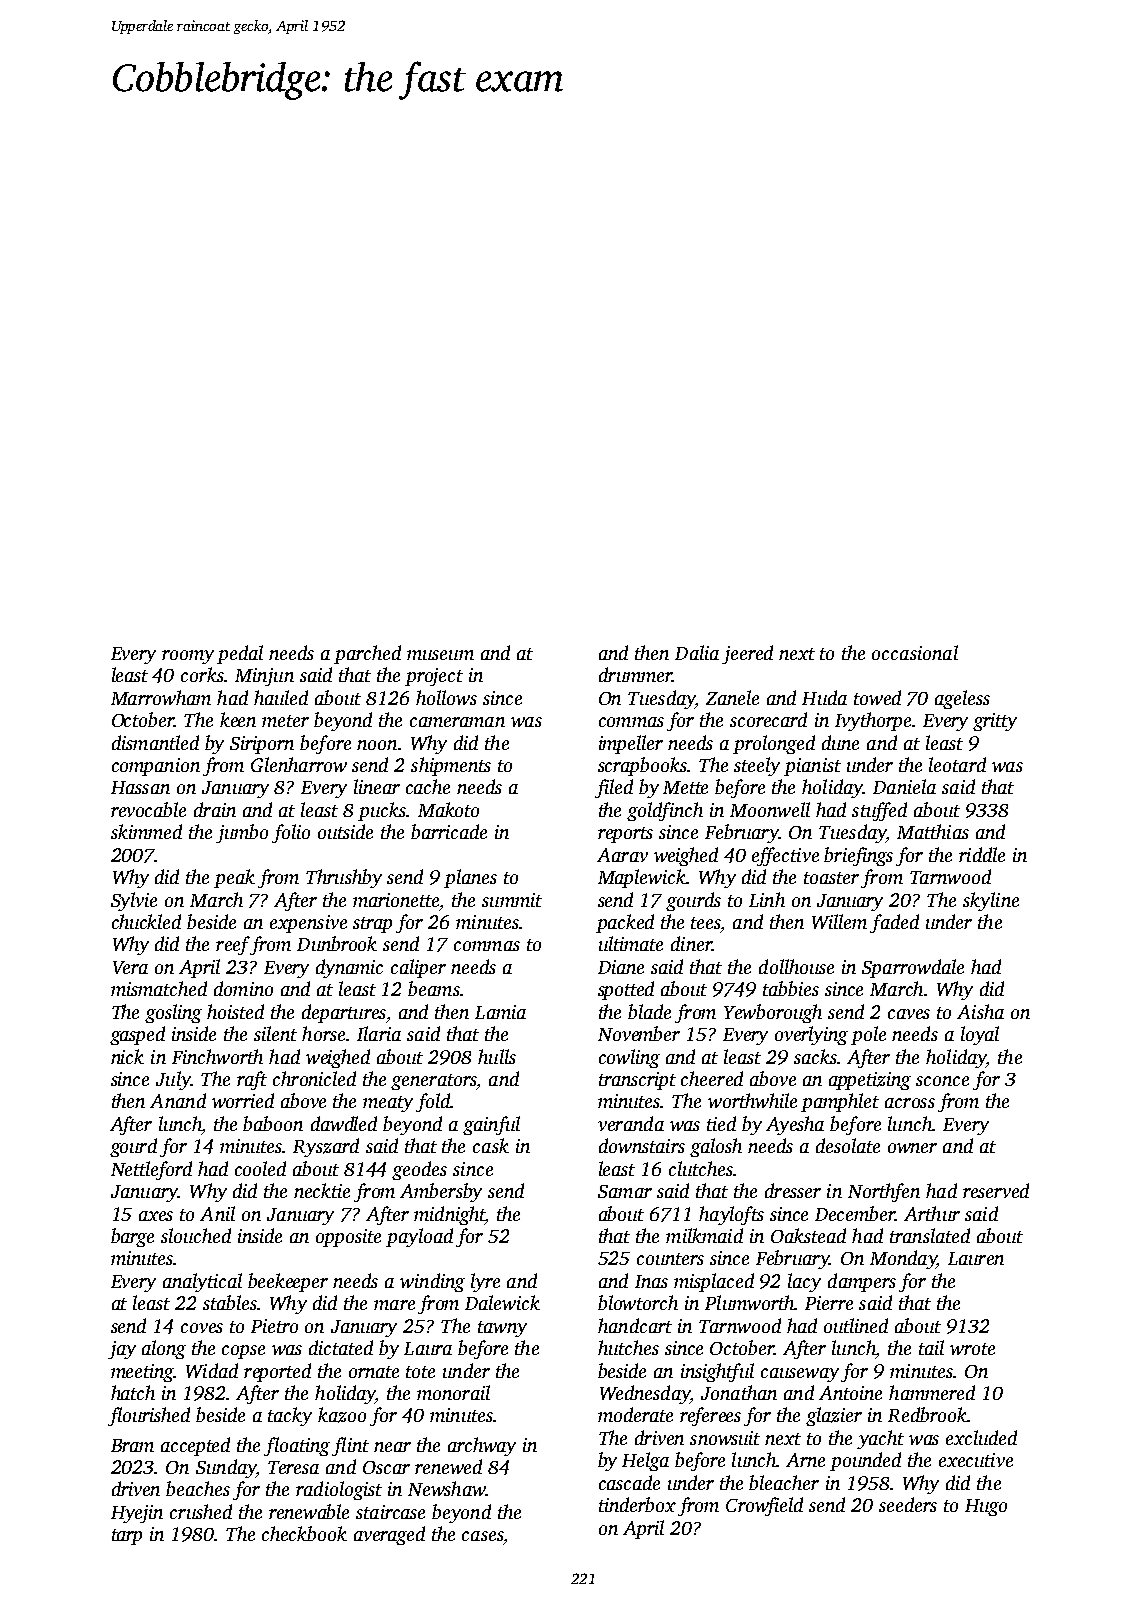 The width and height of the screenshot is (1142, 1616). What do you see at coordinates (151, 1170) in the screenshot?
I see `Nettleford` at bounding box center [151, 1170].
